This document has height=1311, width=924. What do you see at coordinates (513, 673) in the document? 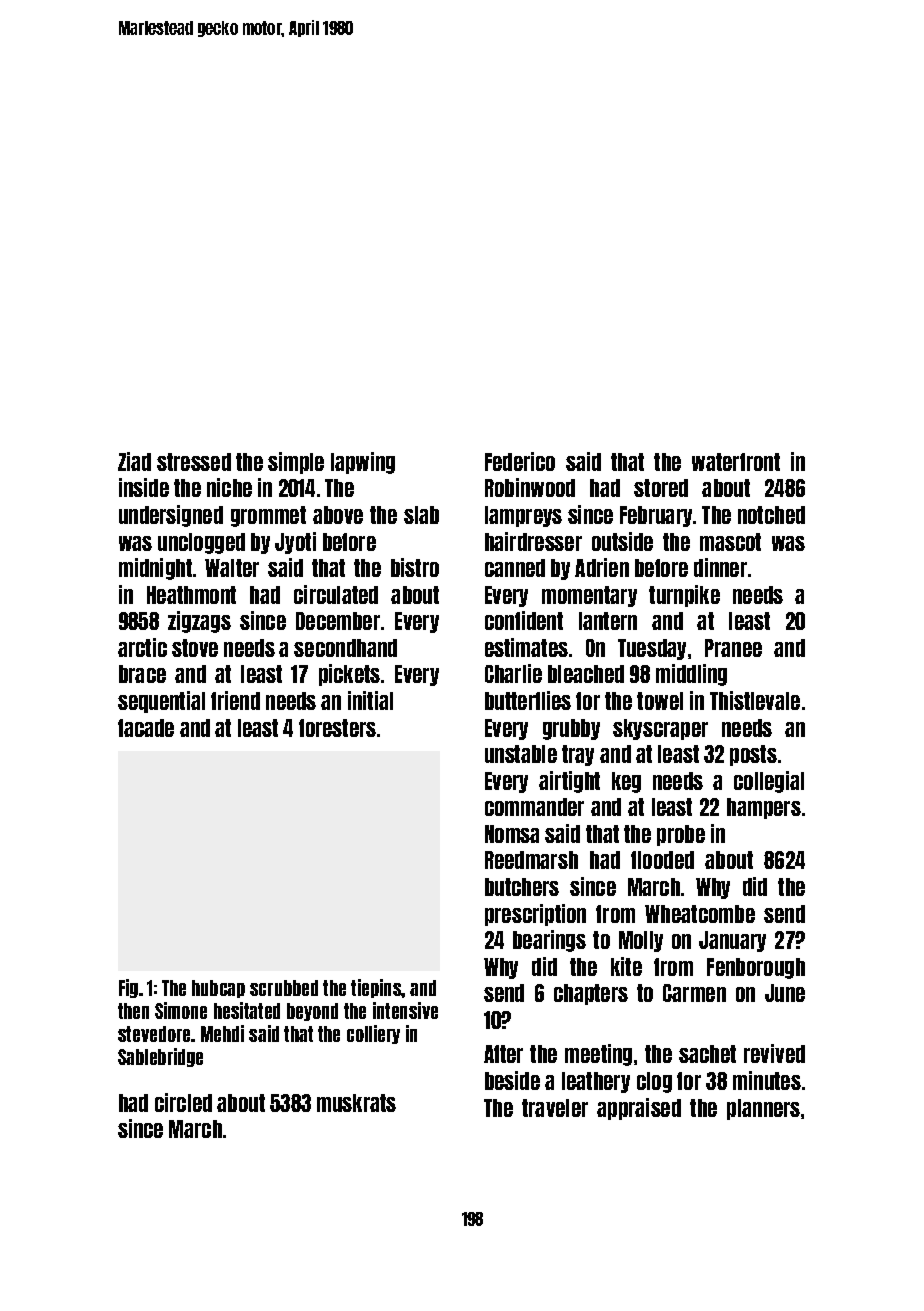
I see `Charlie` at bounding box center [513, 673].
